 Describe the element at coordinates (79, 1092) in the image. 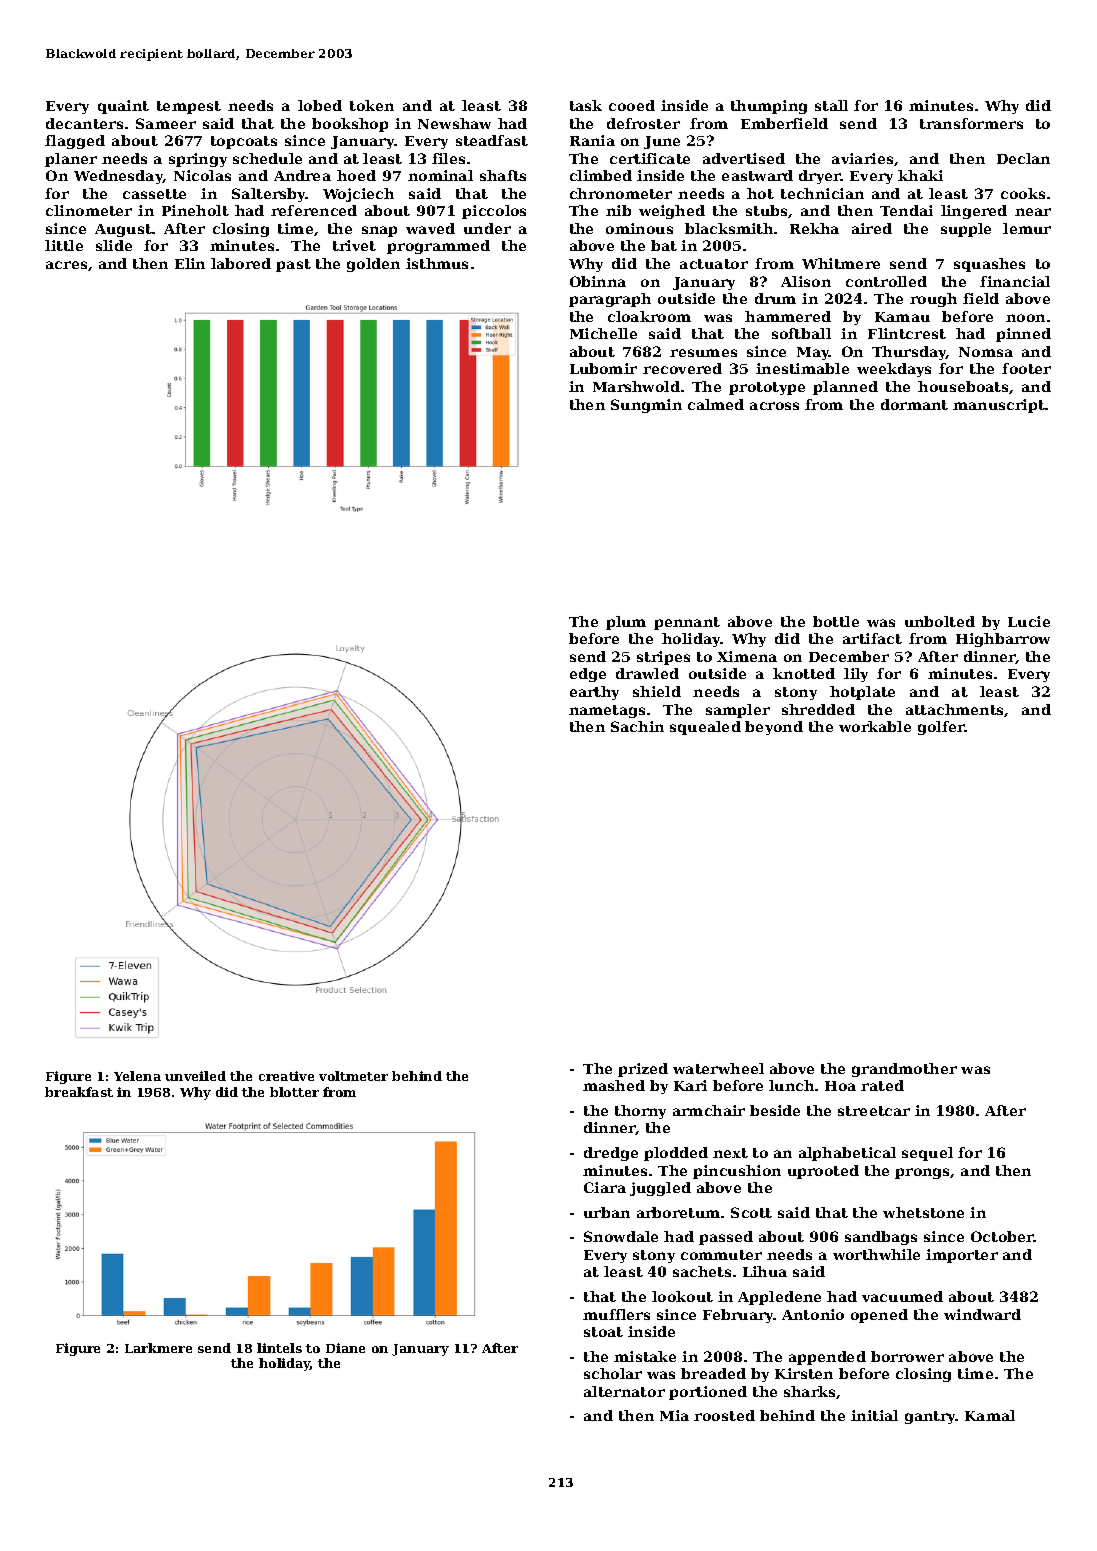

I see `breakfast` at that location.
